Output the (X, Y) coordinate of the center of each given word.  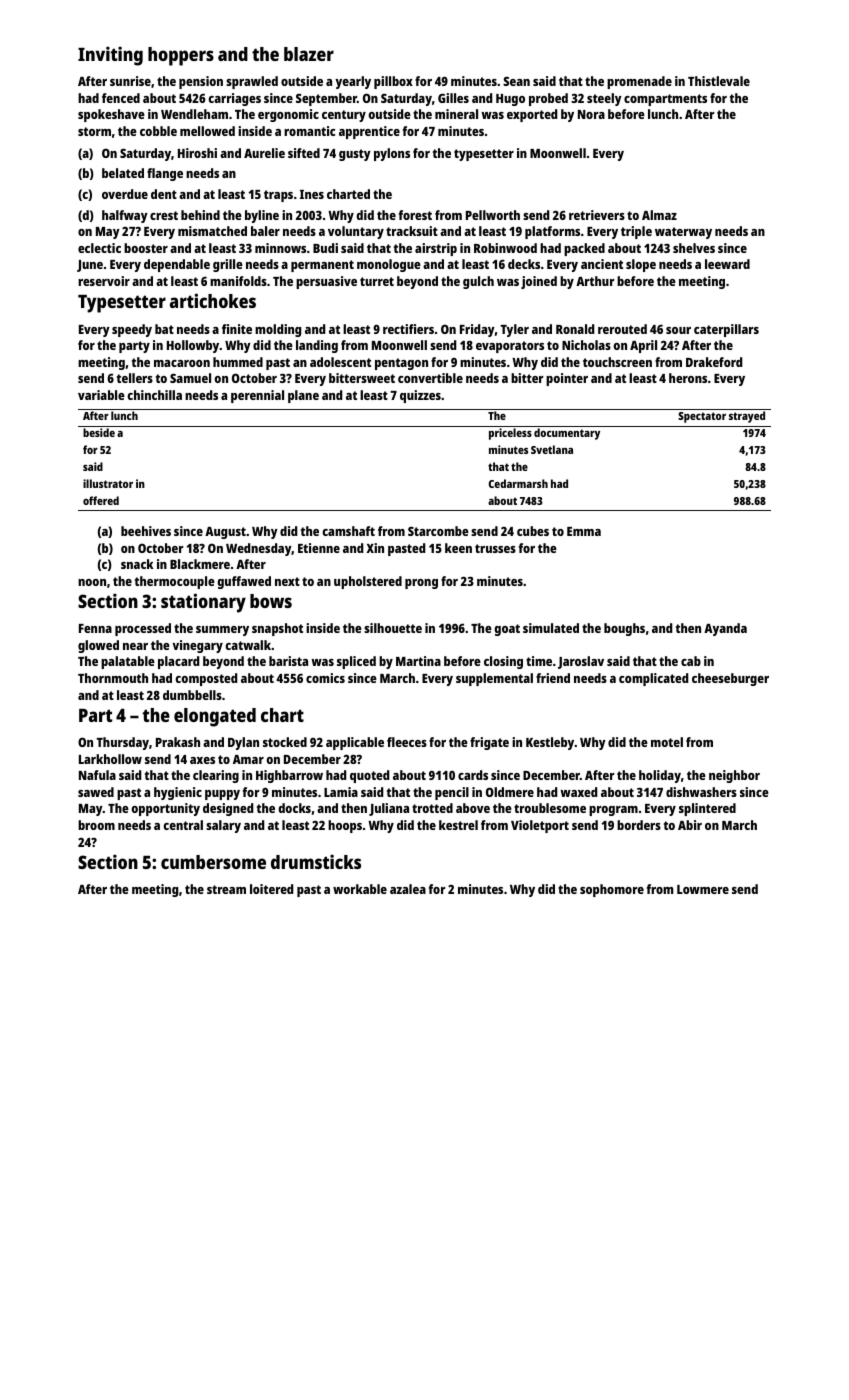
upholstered (368, 582)
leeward (727, 264)
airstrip (436, 249)
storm (94, 131)
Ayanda (725, 629)
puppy (222, 795)
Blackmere (200, 564)
